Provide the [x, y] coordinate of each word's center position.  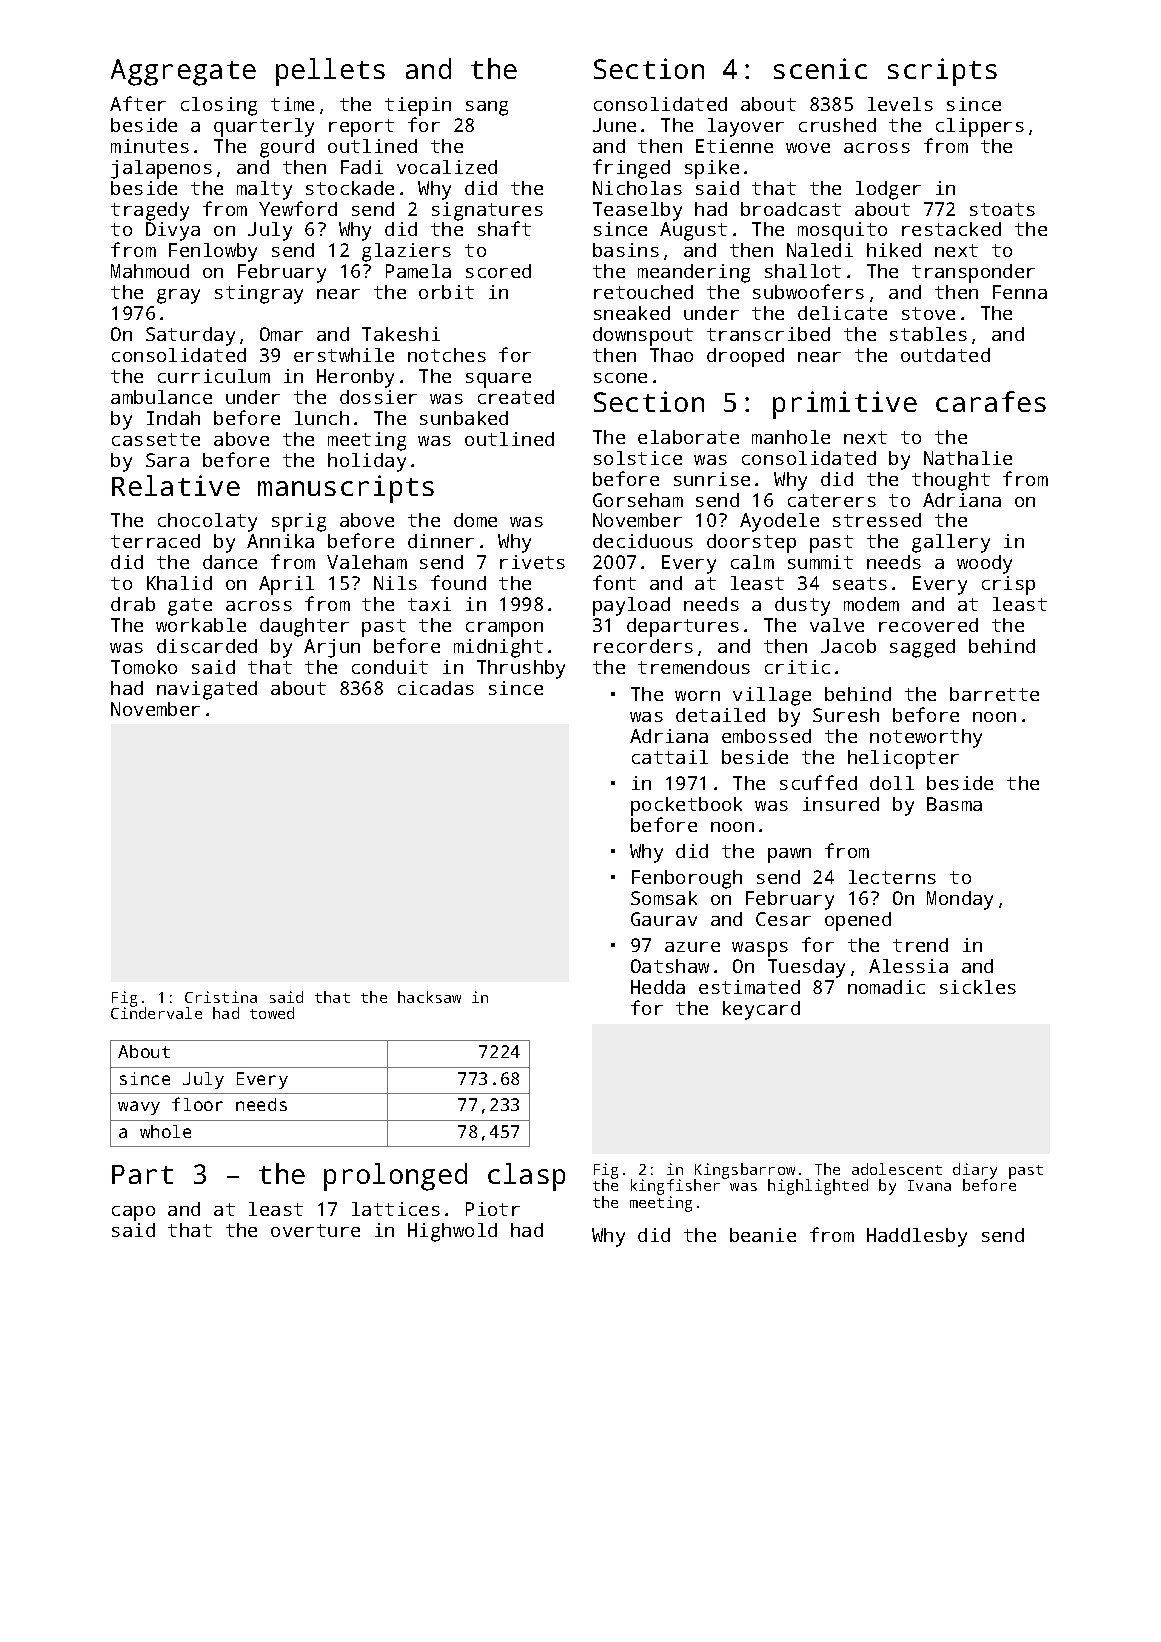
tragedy [150, 211]
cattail [670, 757]
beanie [763, 1235]
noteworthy [926, 738]
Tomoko [144, 667]
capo [133, 1213]
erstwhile [344, 355]
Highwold [452, 1232]
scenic [820, 68]
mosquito [842, 231]
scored [498, 271]
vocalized [447, 167]
